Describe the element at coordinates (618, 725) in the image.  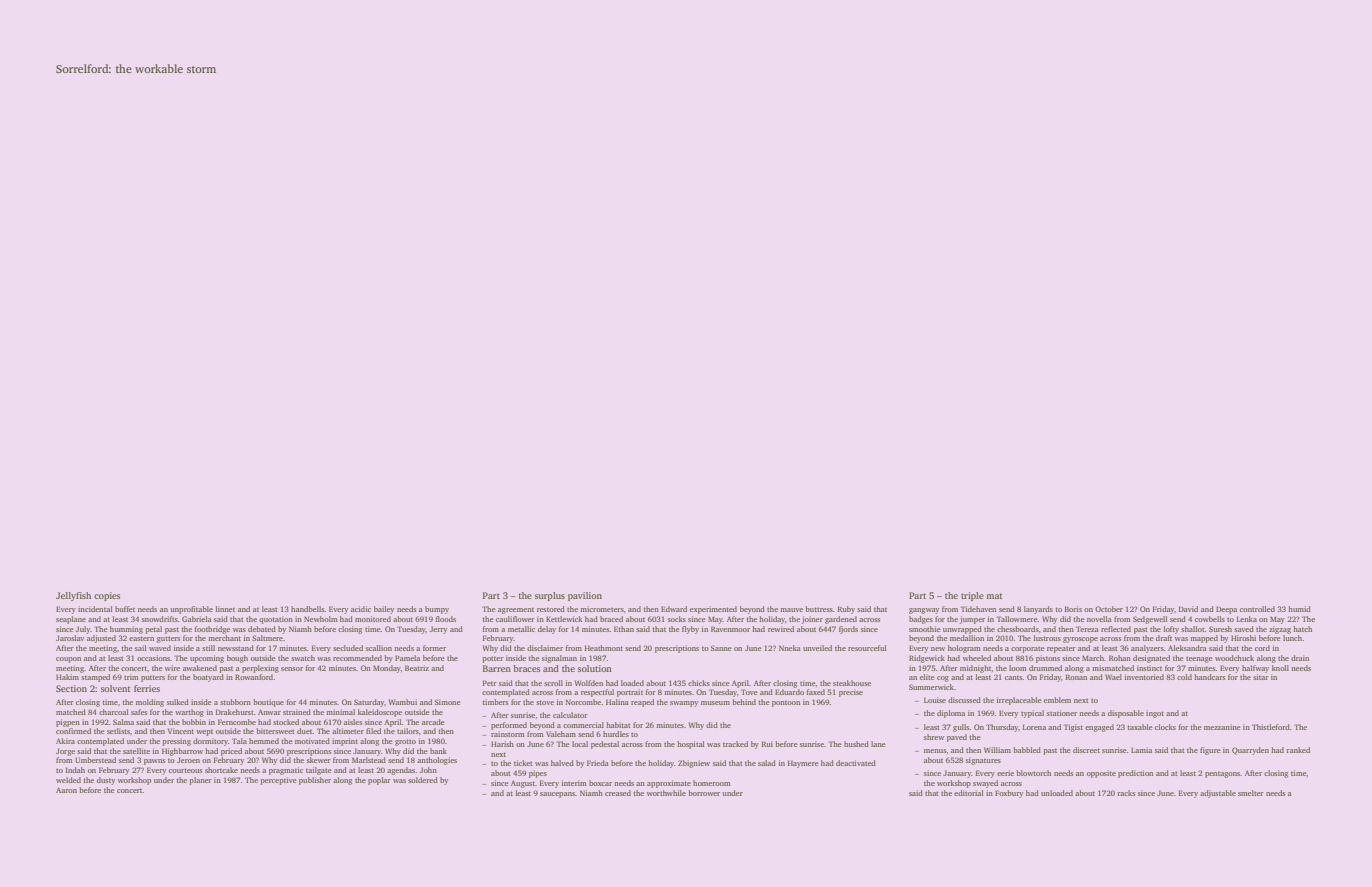
I see `habitat` at that location.
